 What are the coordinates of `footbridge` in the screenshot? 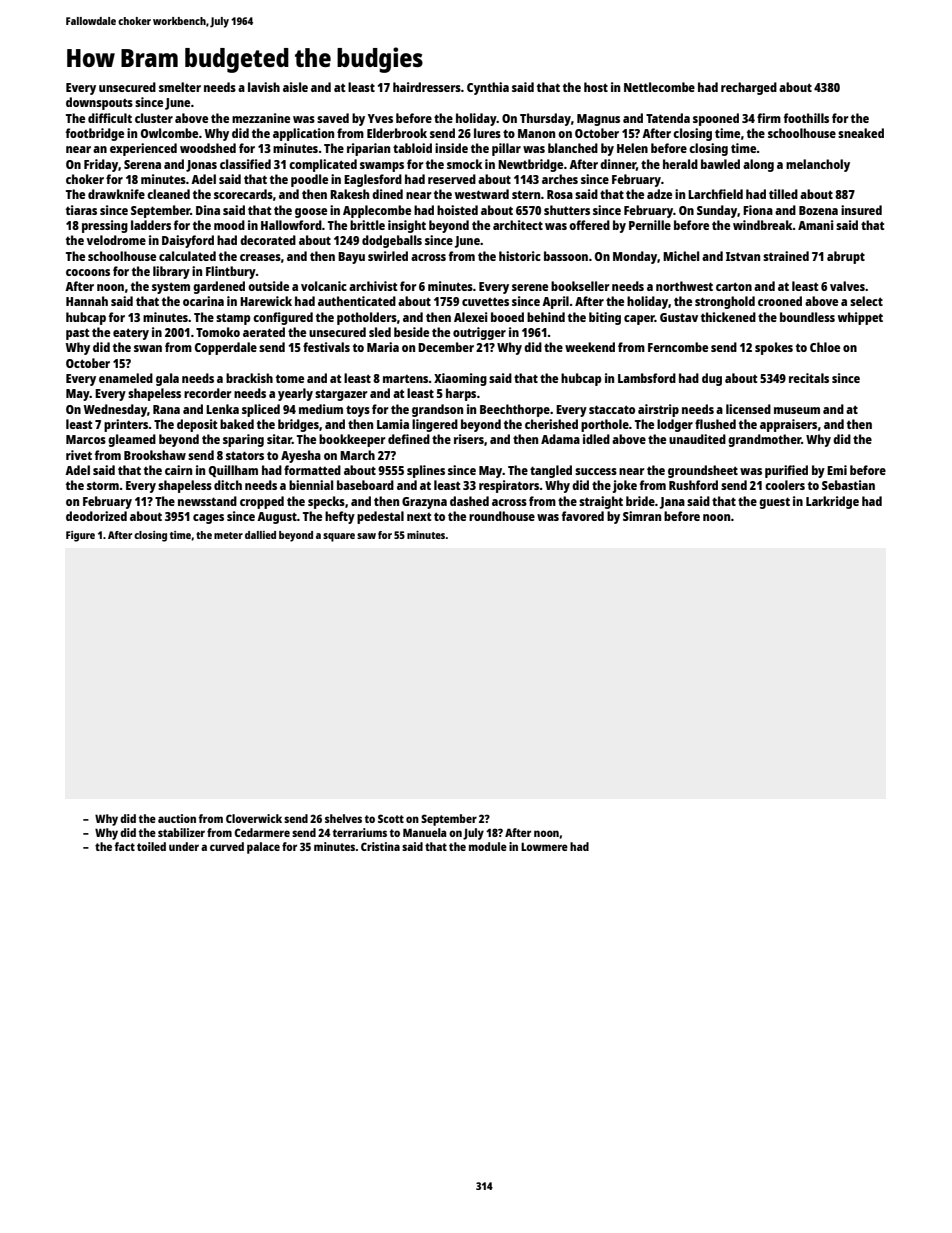 It's located at (95, 134).
